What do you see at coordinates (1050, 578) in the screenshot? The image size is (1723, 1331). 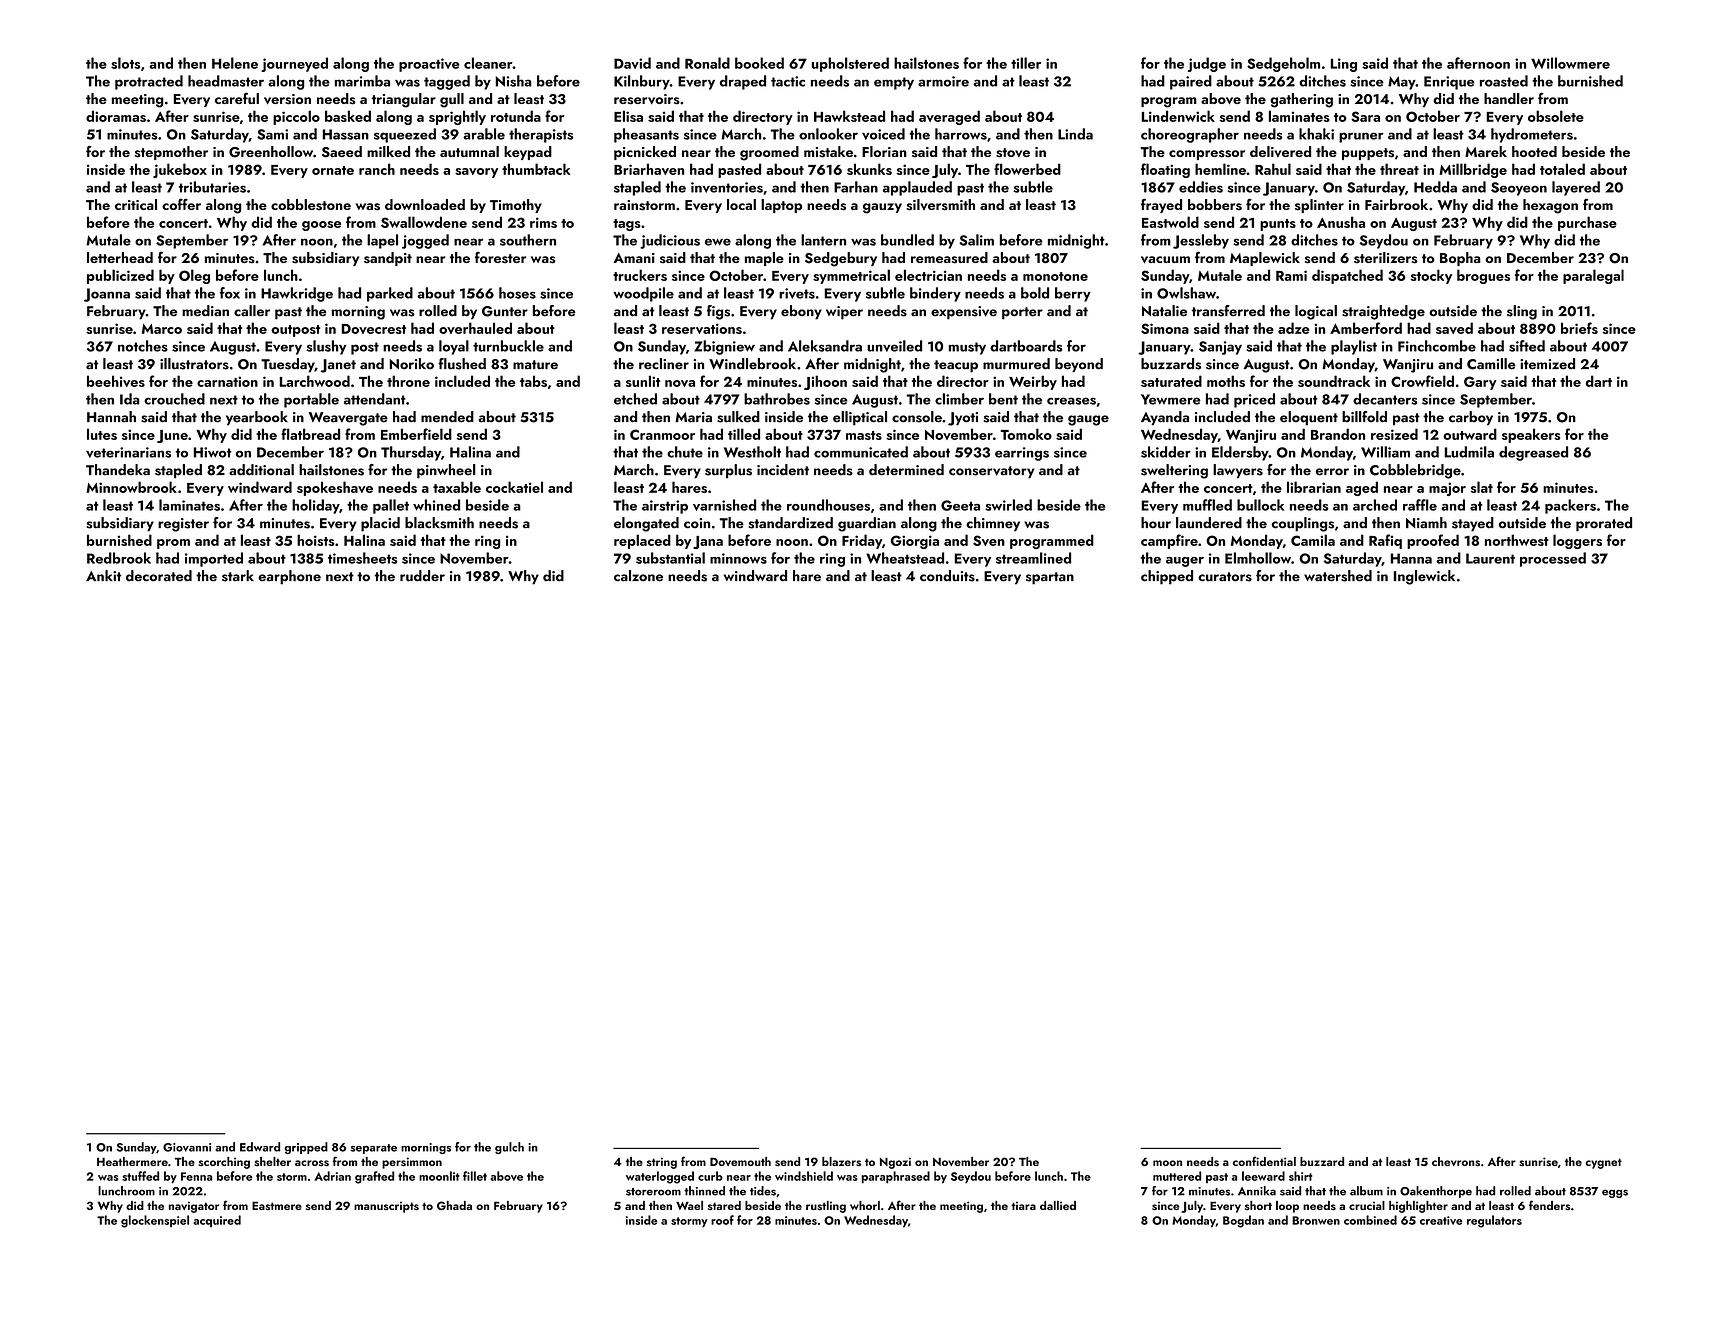 I see `spartan` at bounding box center [1050, 578].
